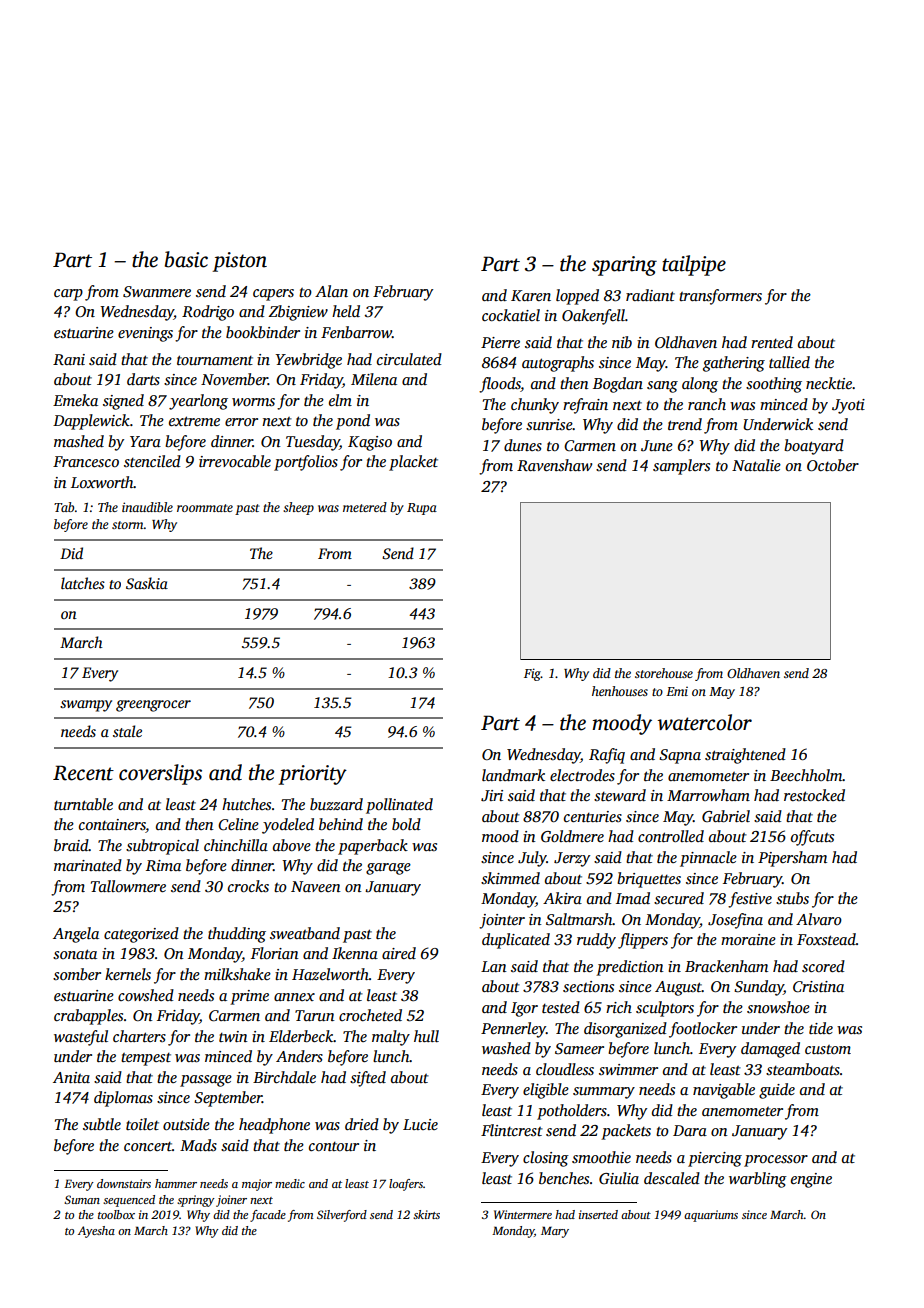 Image resolution: width=924 pixels, height=1308 pixels. What do you see at coordinates (420, 1124) in the document?
I see `Lucie` at bounding box center [420, 1124].
